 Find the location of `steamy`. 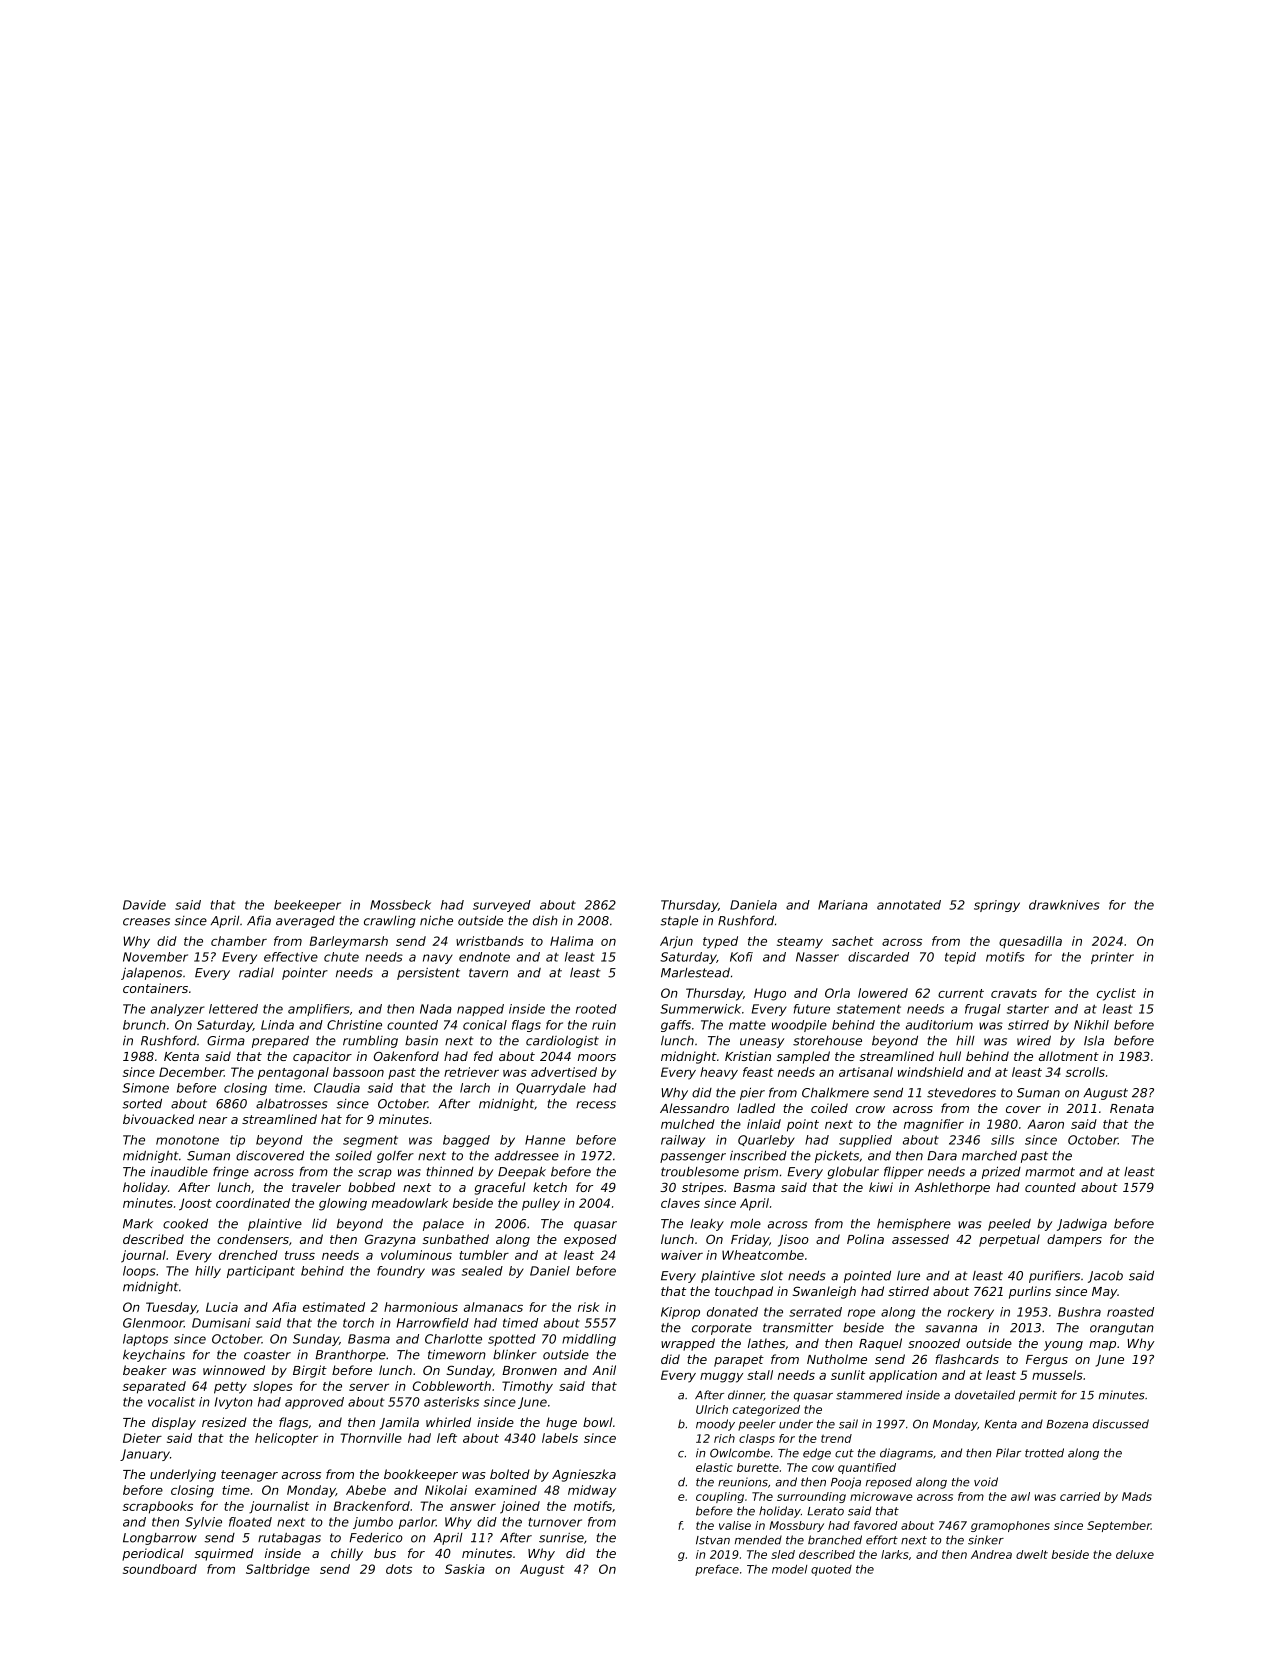

steamy is located at coordinates (800, 943).
